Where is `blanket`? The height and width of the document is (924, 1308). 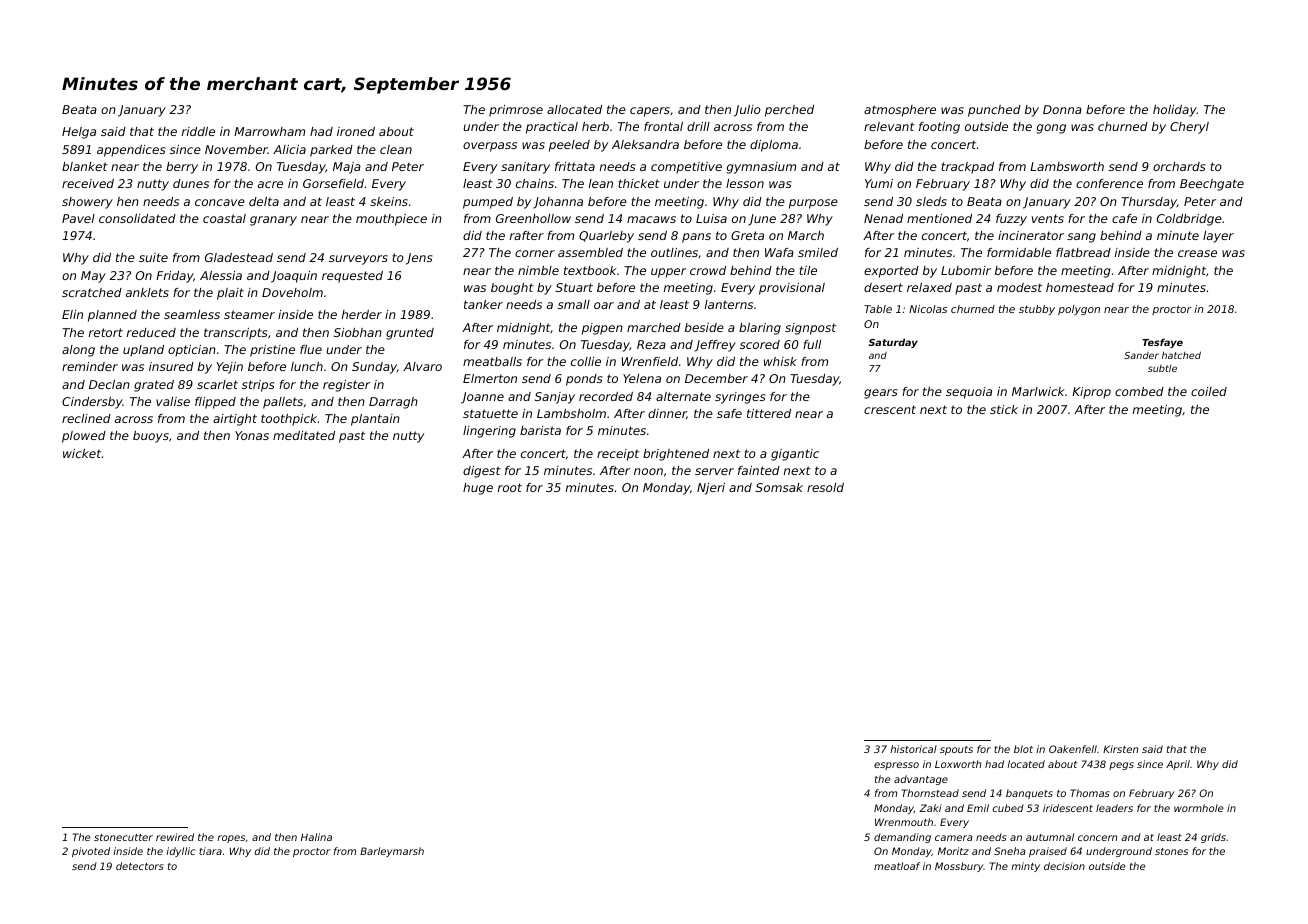 blanket is located at coordinates (85, 166).
